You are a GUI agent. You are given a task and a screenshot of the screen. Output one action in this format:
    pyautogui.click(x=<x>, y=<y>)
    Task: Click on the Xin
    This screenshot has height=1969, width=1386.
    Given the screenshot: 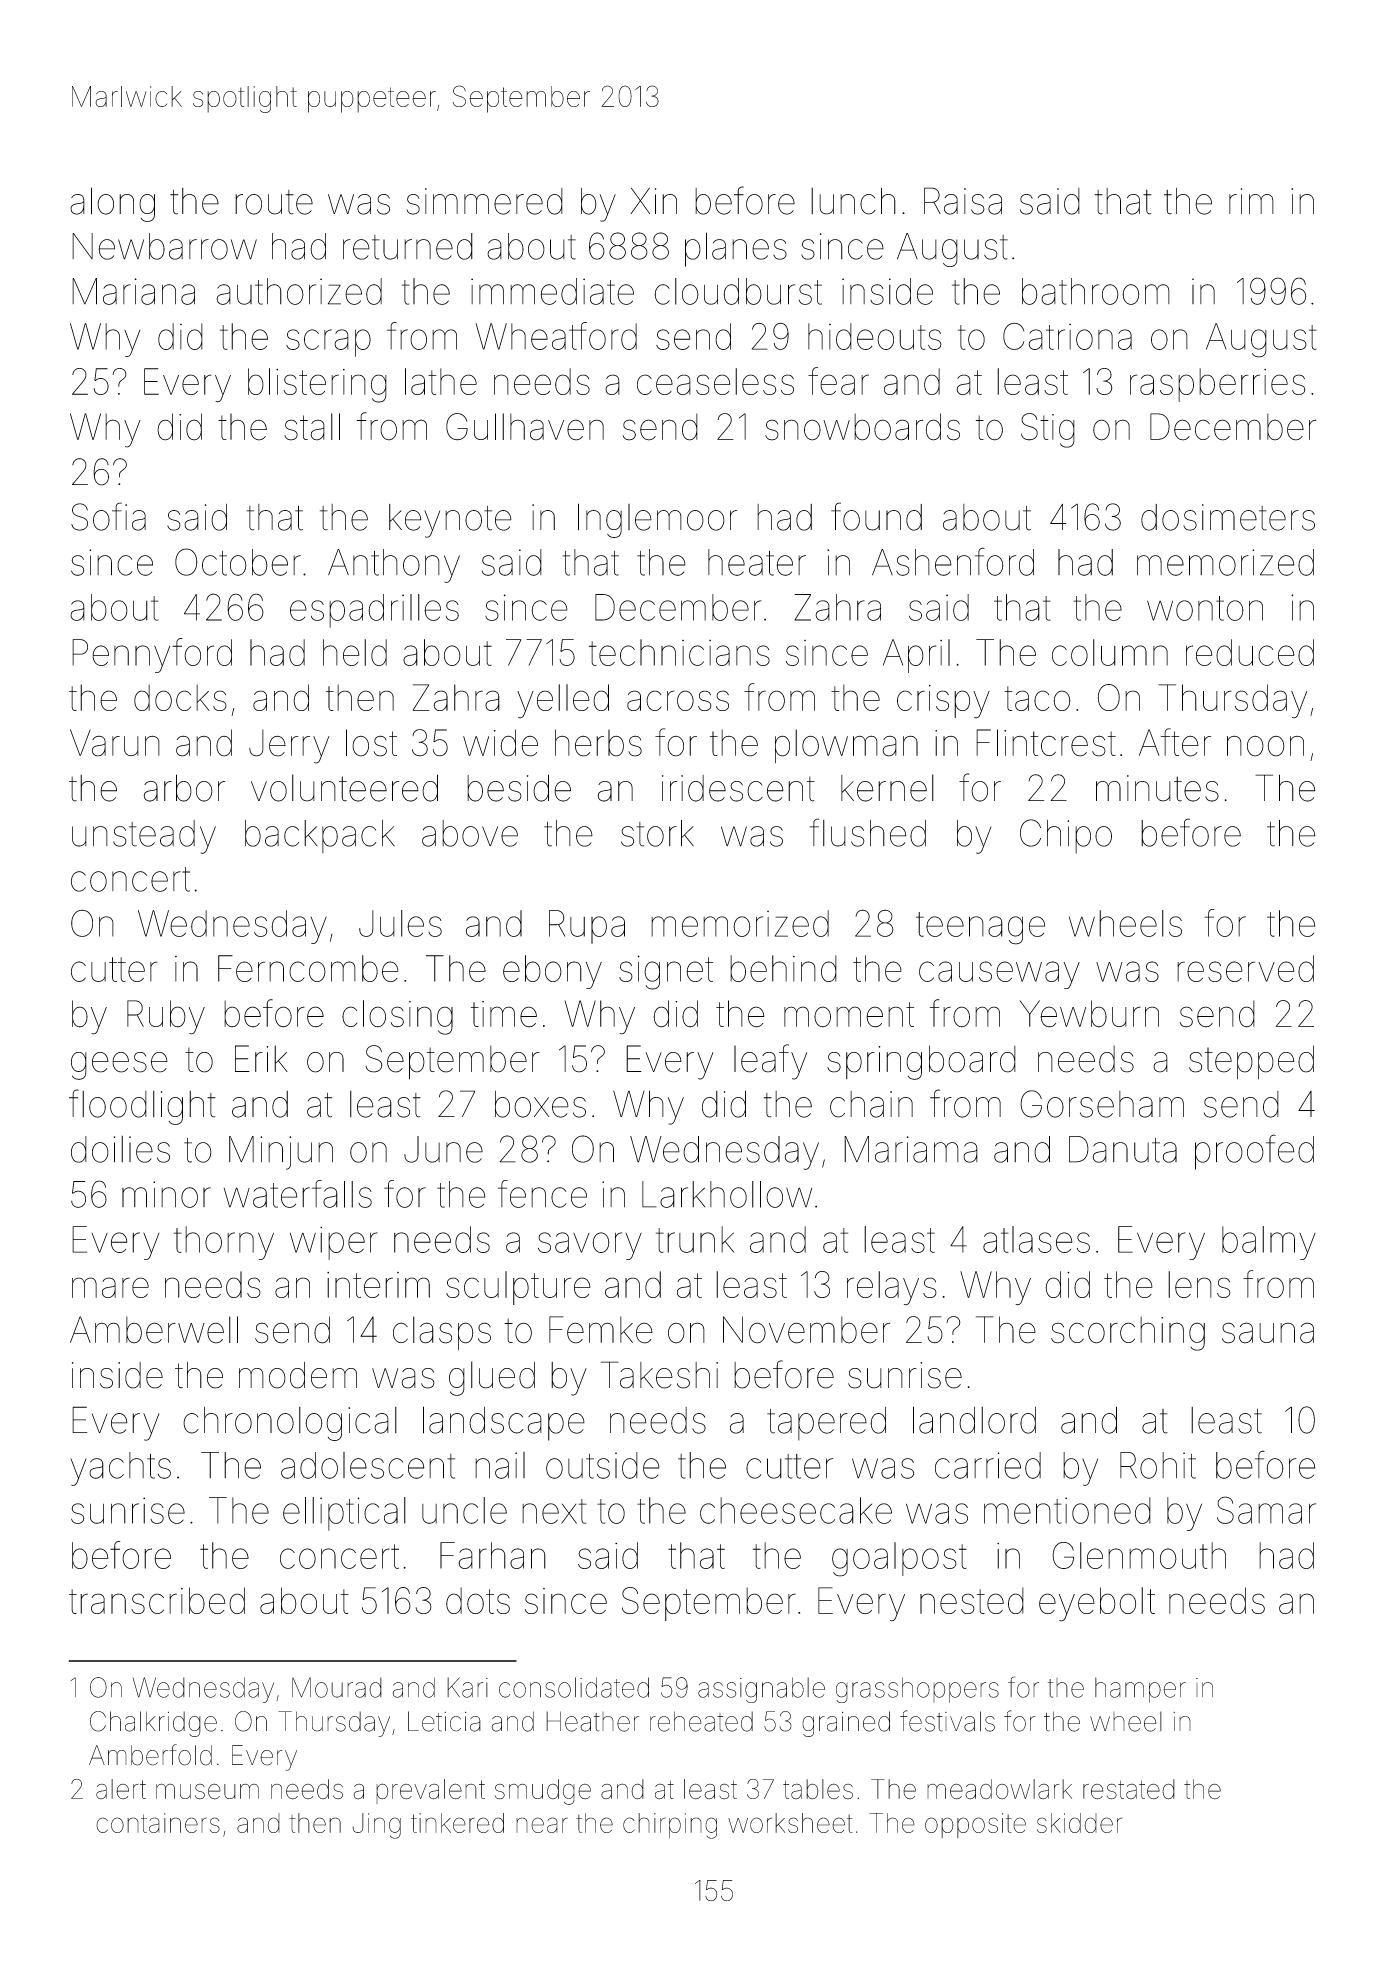 What is the action you would take?
    pyautogui.click(x=653, y=200)
